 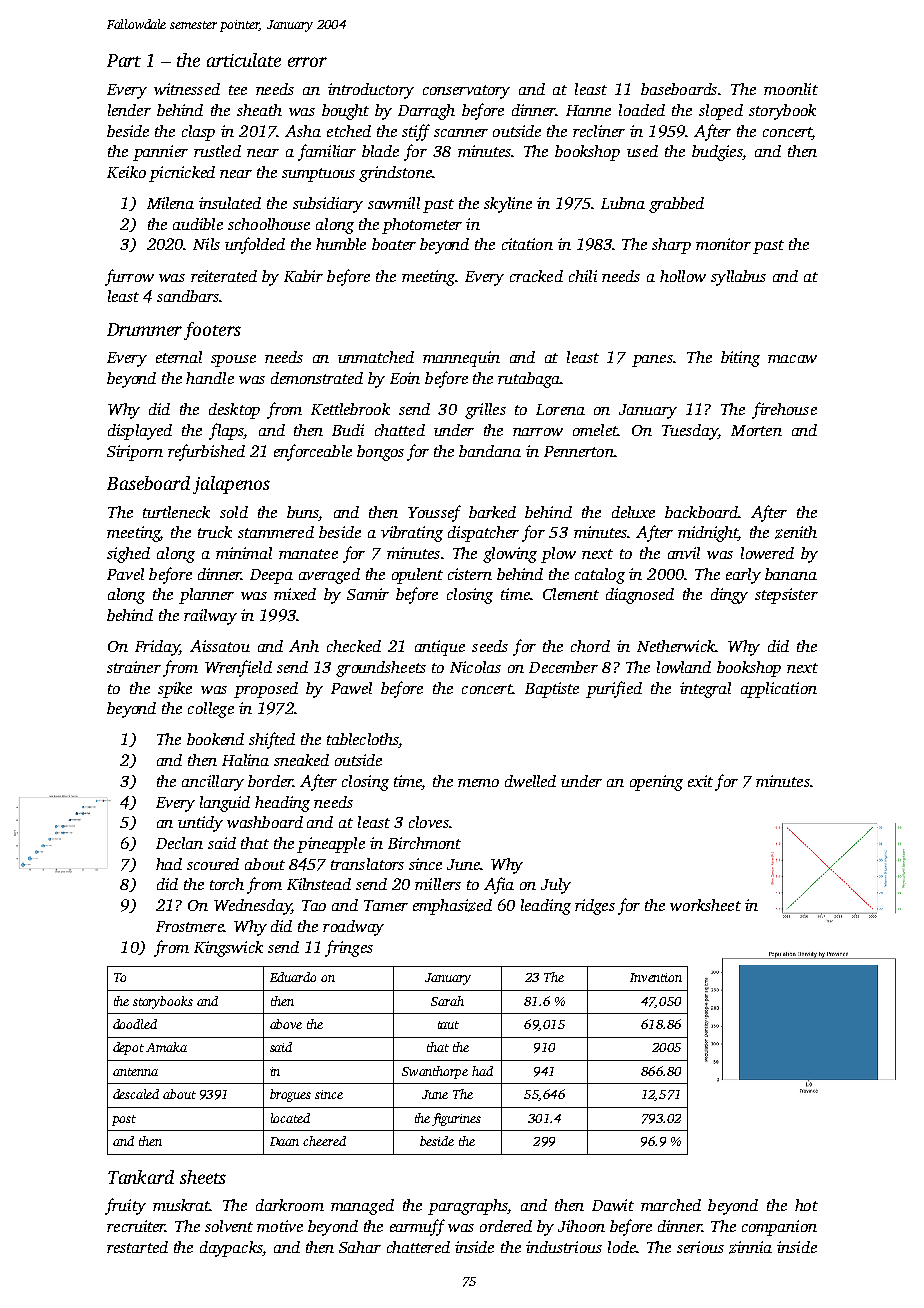 I want to click on conservatory, so click(x=466, y=92).
